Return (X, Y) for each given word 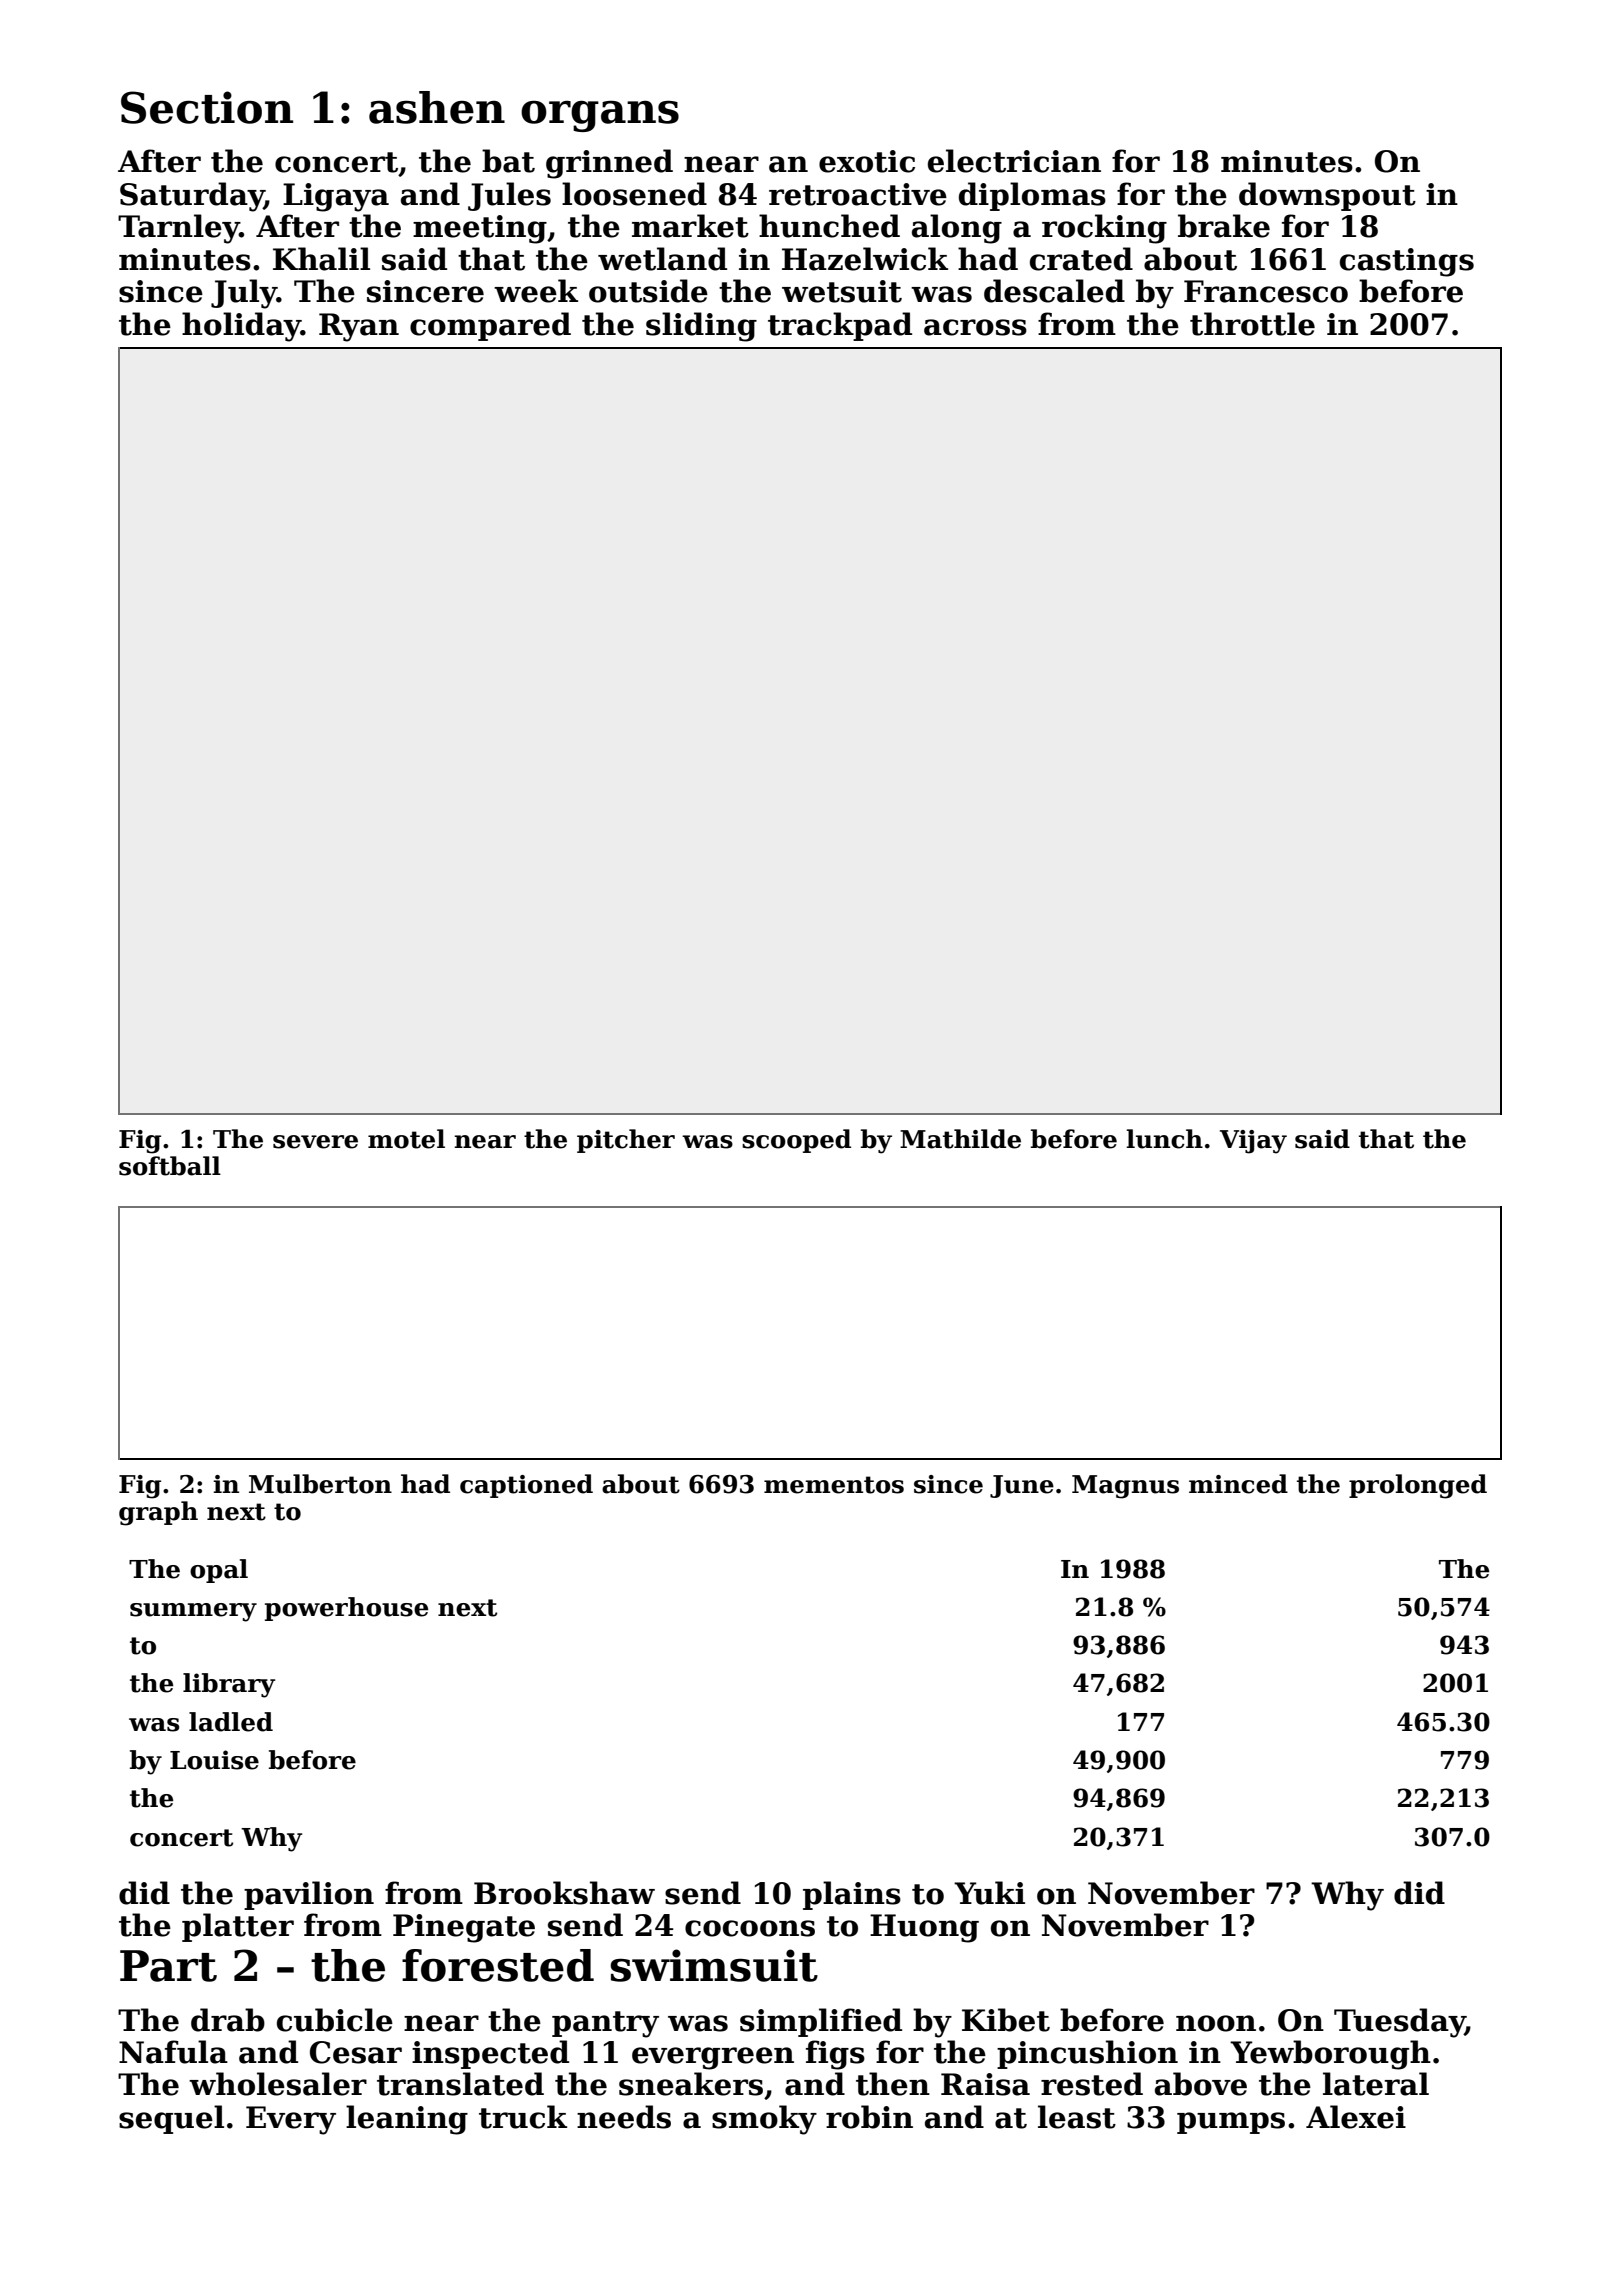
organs (600, 116)
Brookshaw (564, 1893)
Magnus (1125, 1487)
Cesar (356, 2052)
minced (1238, 1484)
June (1022, 1486)
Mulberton (320, 1484)
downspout (1327, 196)
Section (207, 107)
